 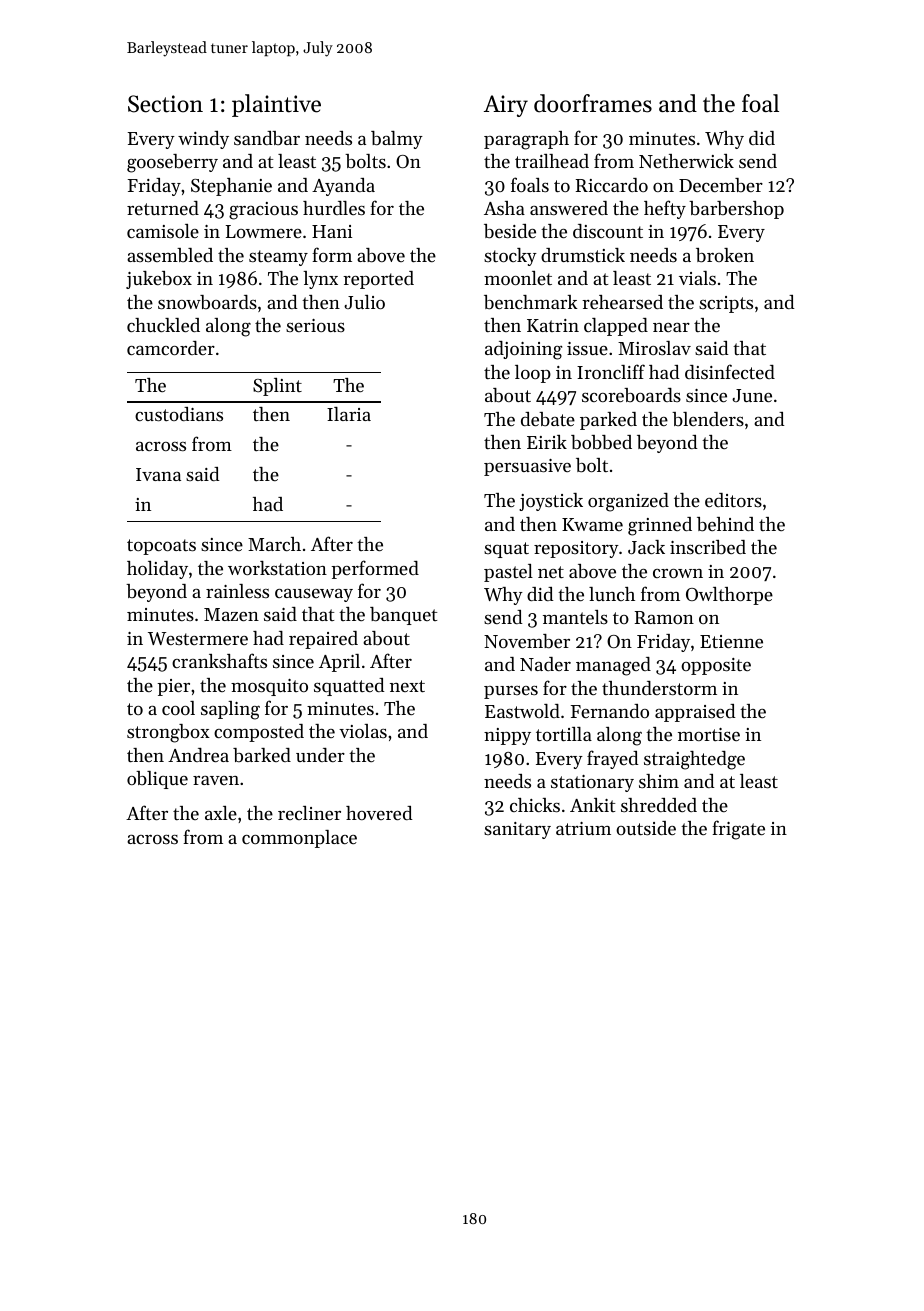 I want to click on March, so click(x=274, y=544).
